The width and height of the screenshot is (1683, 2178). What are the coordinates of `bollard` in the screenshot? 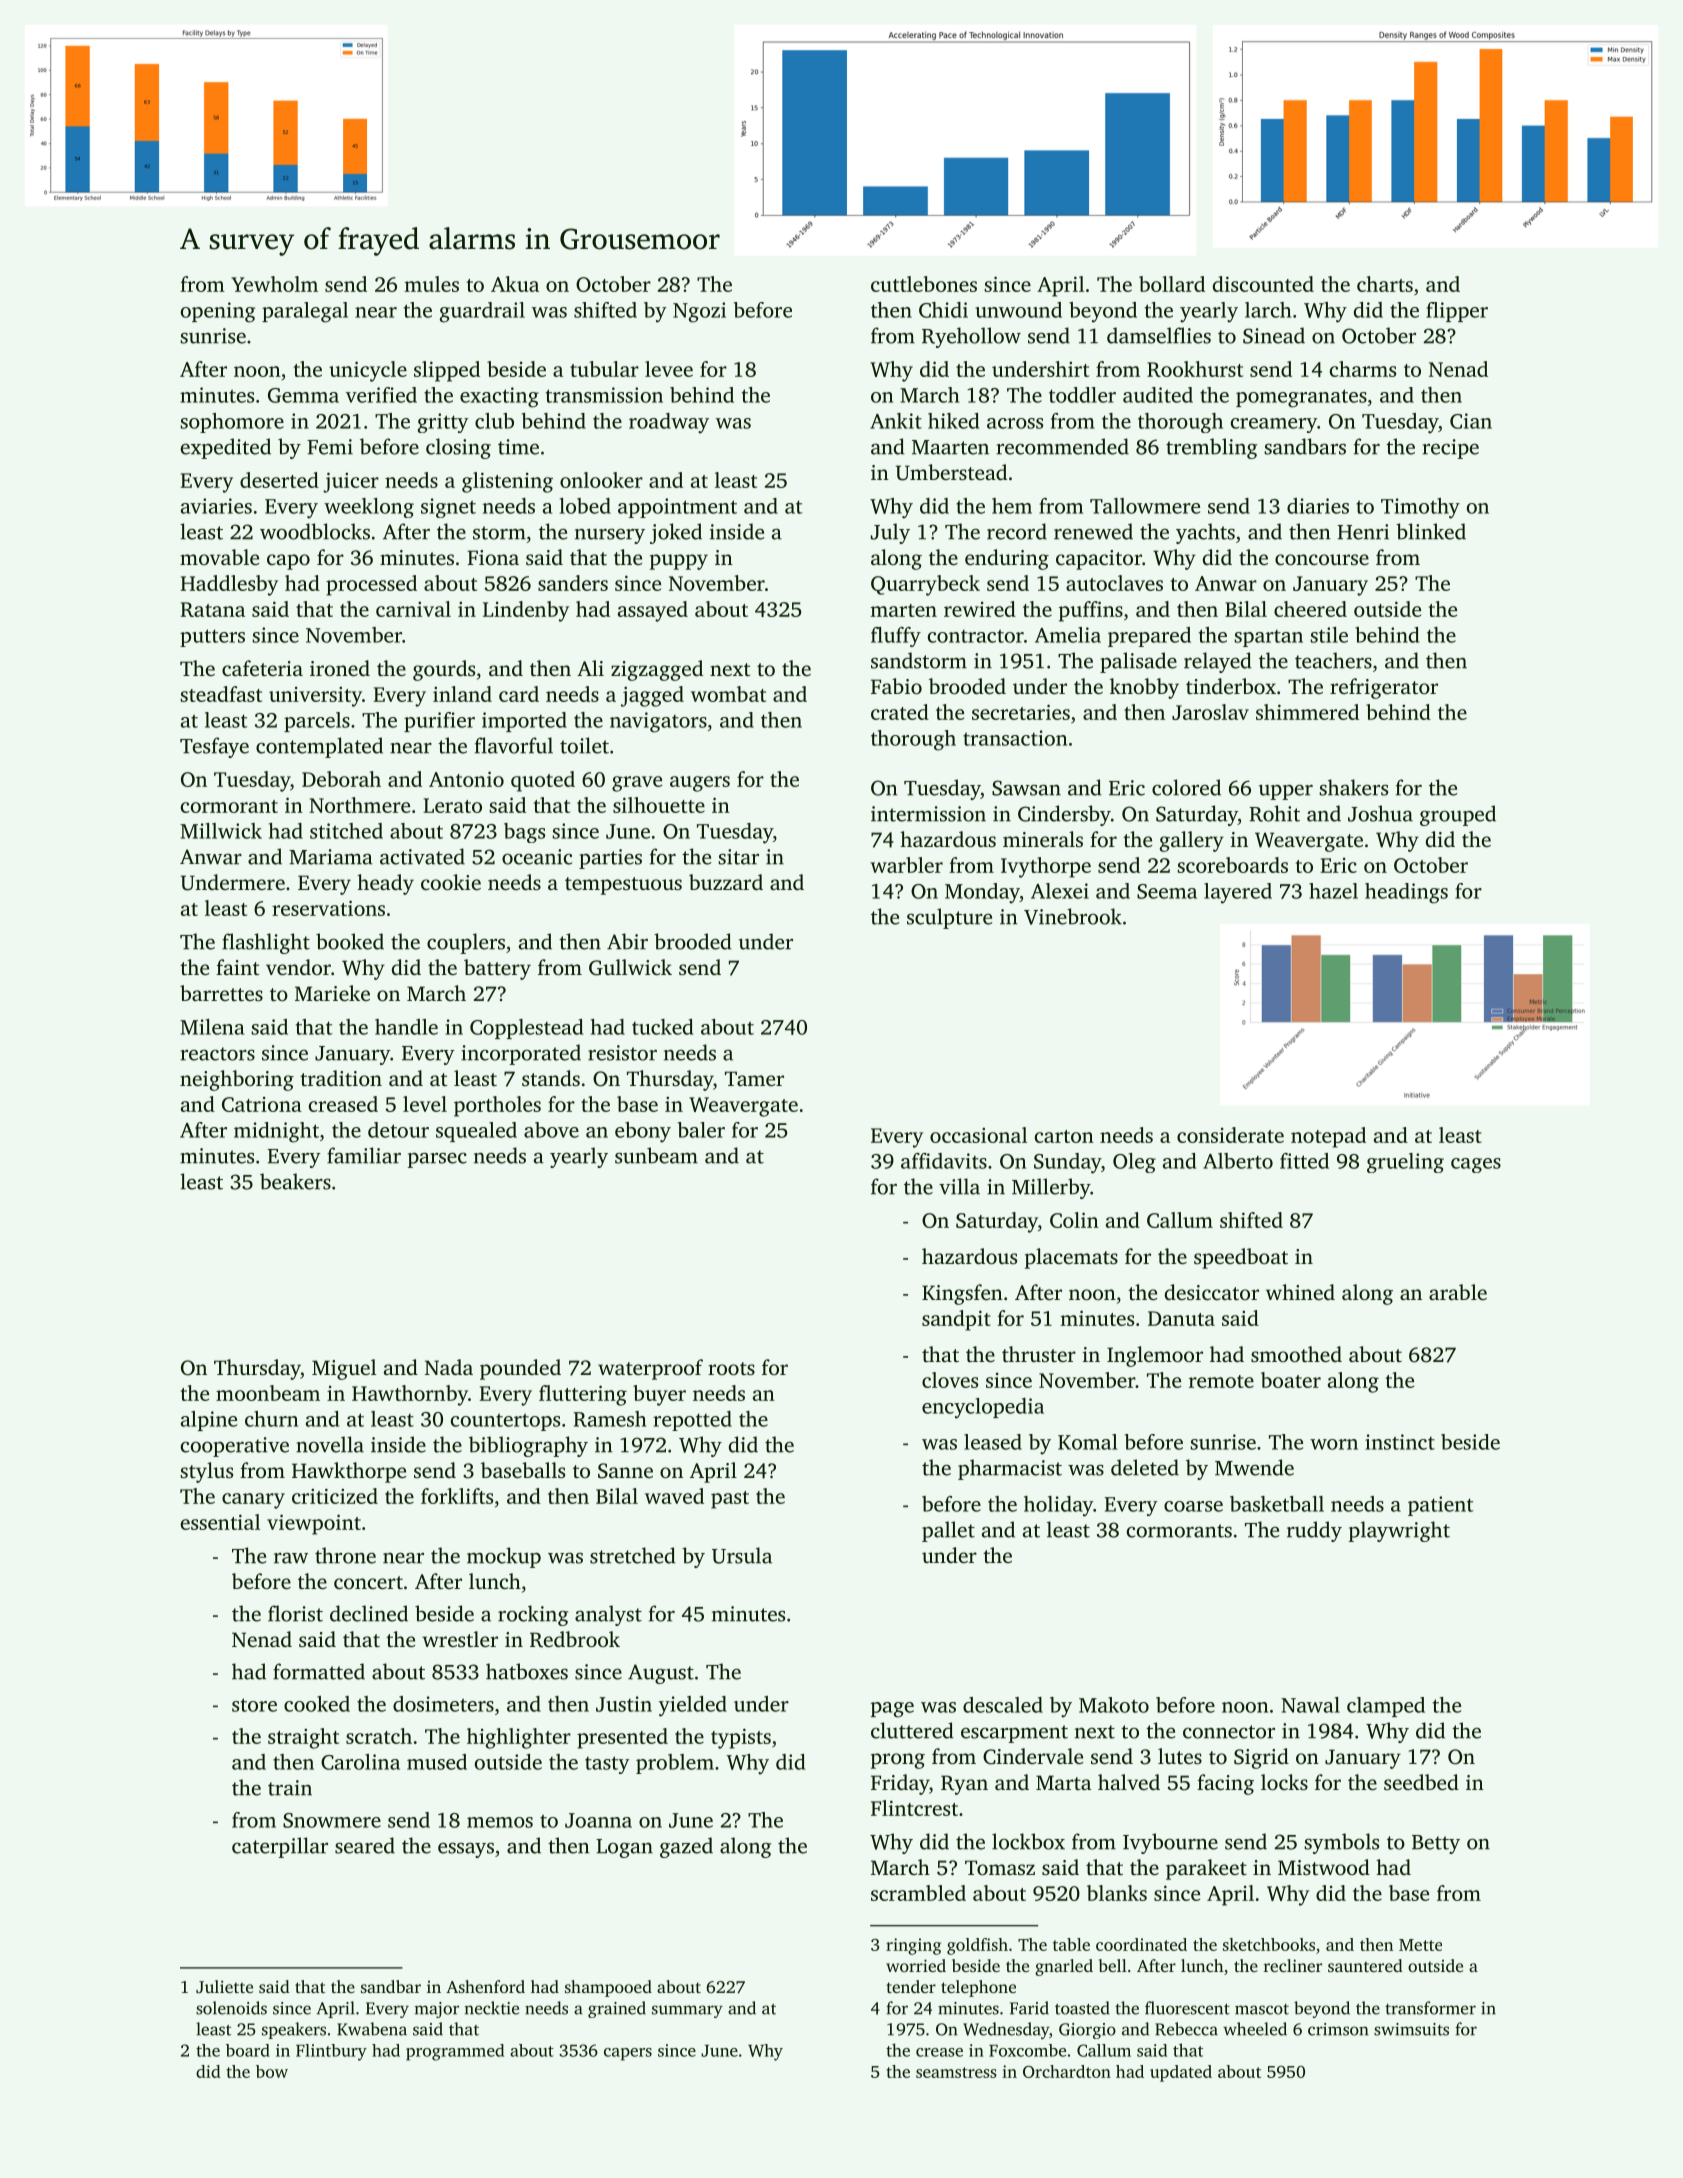 It's located at (1172, 284).
